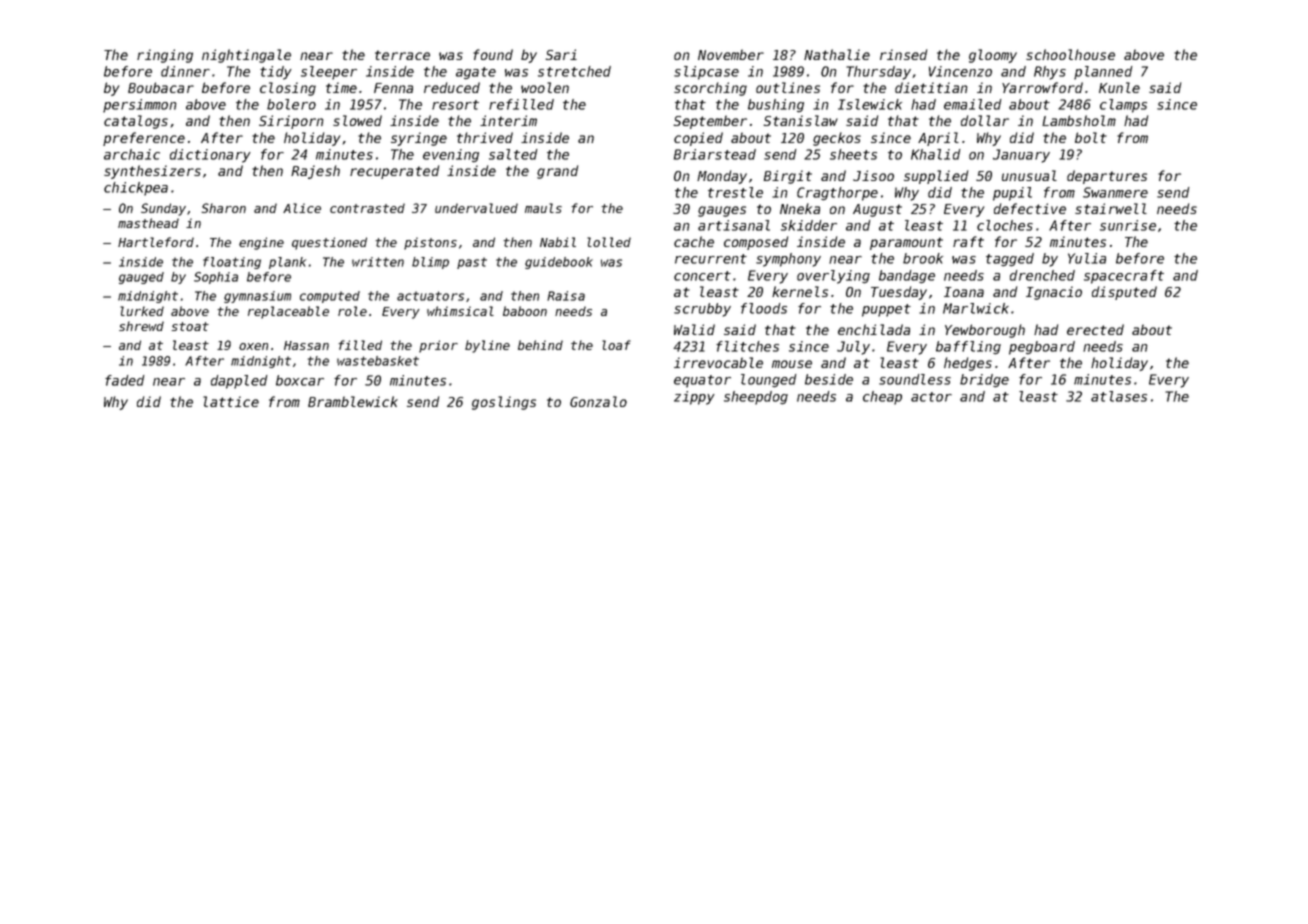  I want to click on synthesizers, so click(152, 172).
